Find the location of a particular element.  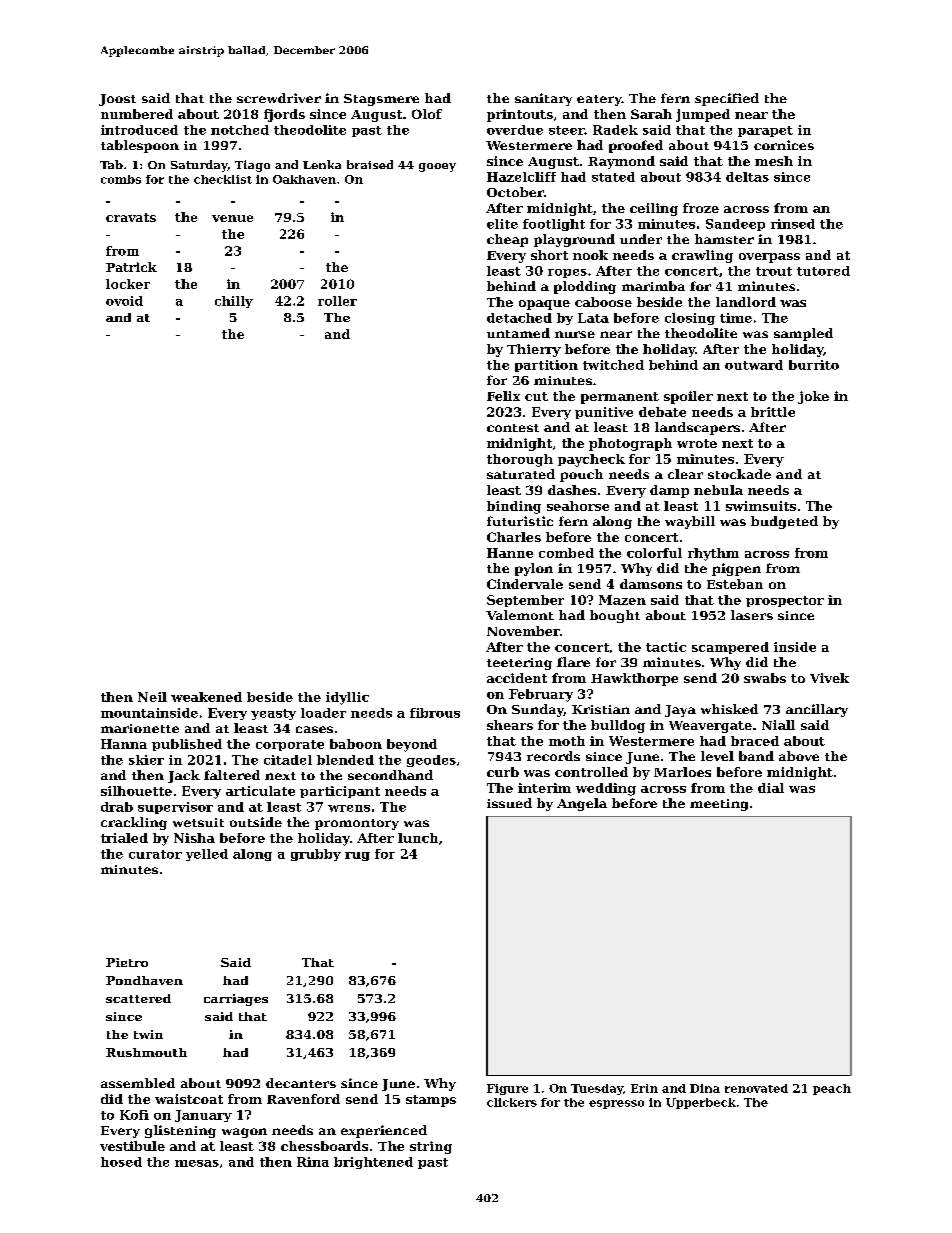

chessboards is located at coordinates (324, 1146).
